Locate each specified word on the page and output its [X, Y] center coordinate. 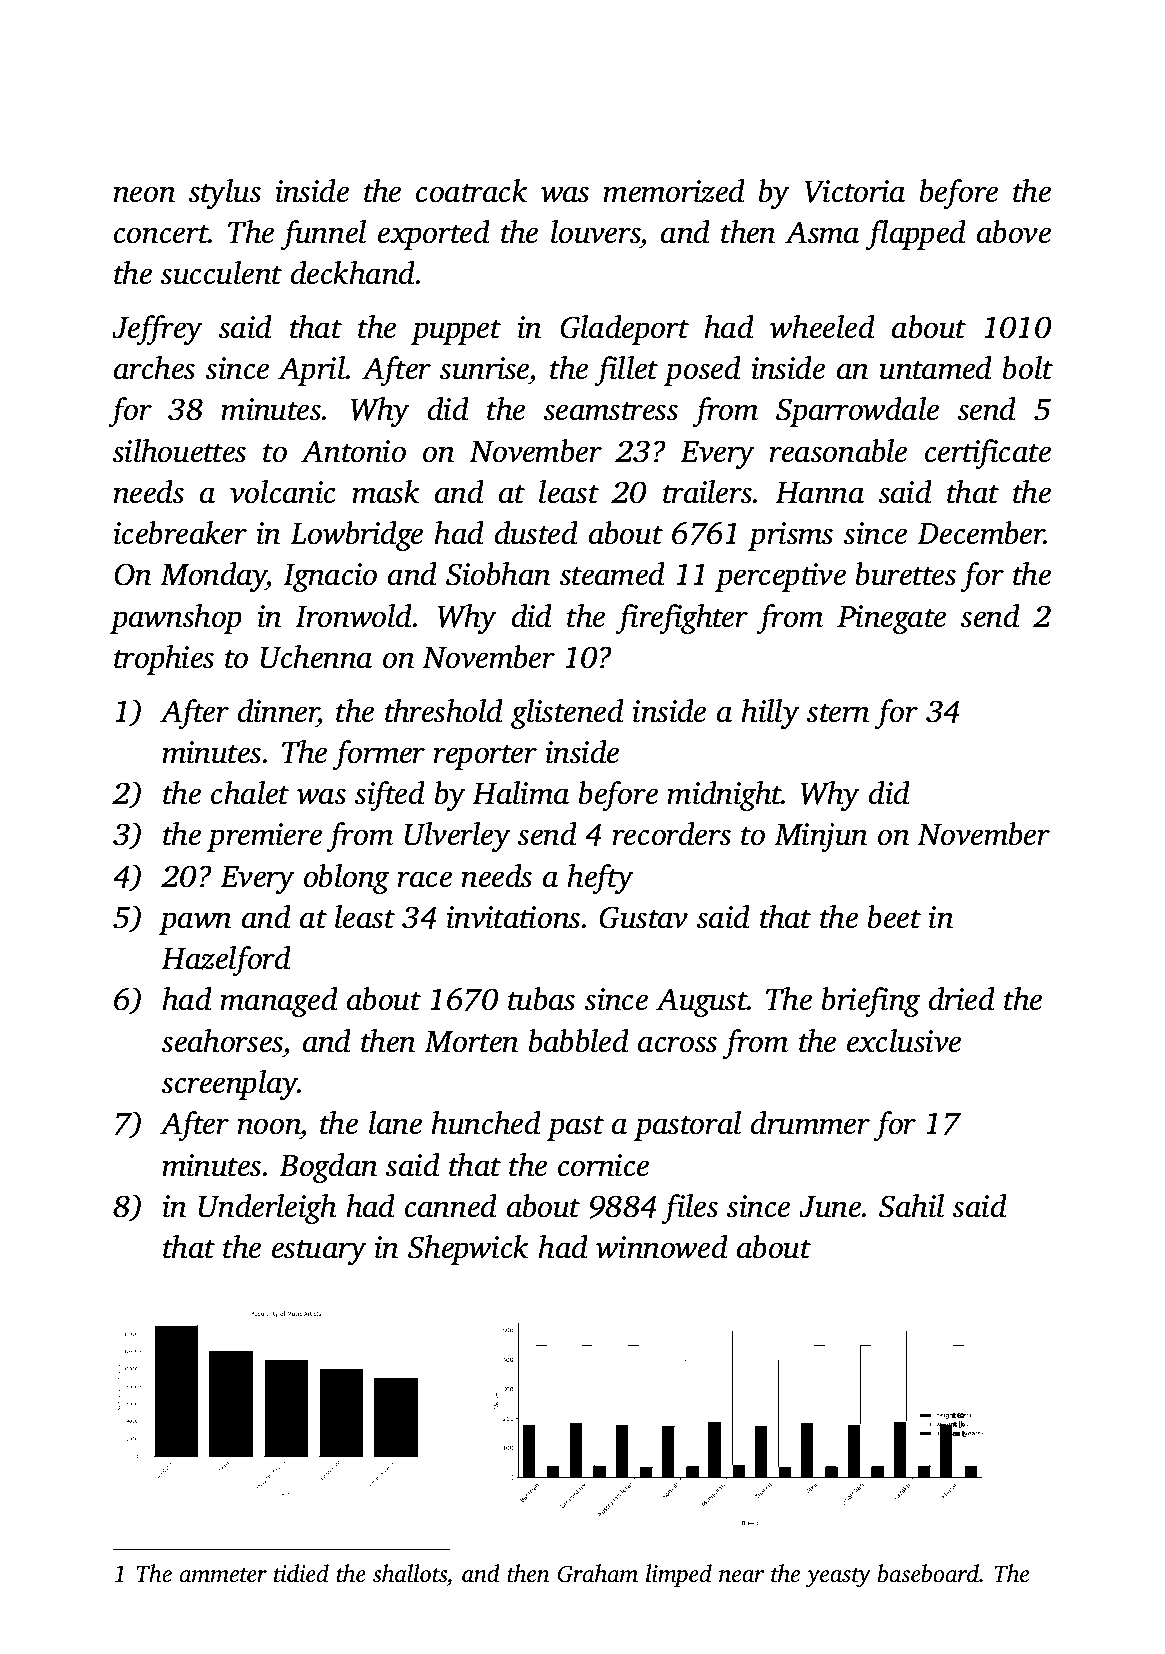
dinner [278, 712]
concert [161, 234]
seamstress [611, 411]
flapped [916, 235]
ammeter [223, 1575]
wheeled [822, 327]
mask [386, 492]
